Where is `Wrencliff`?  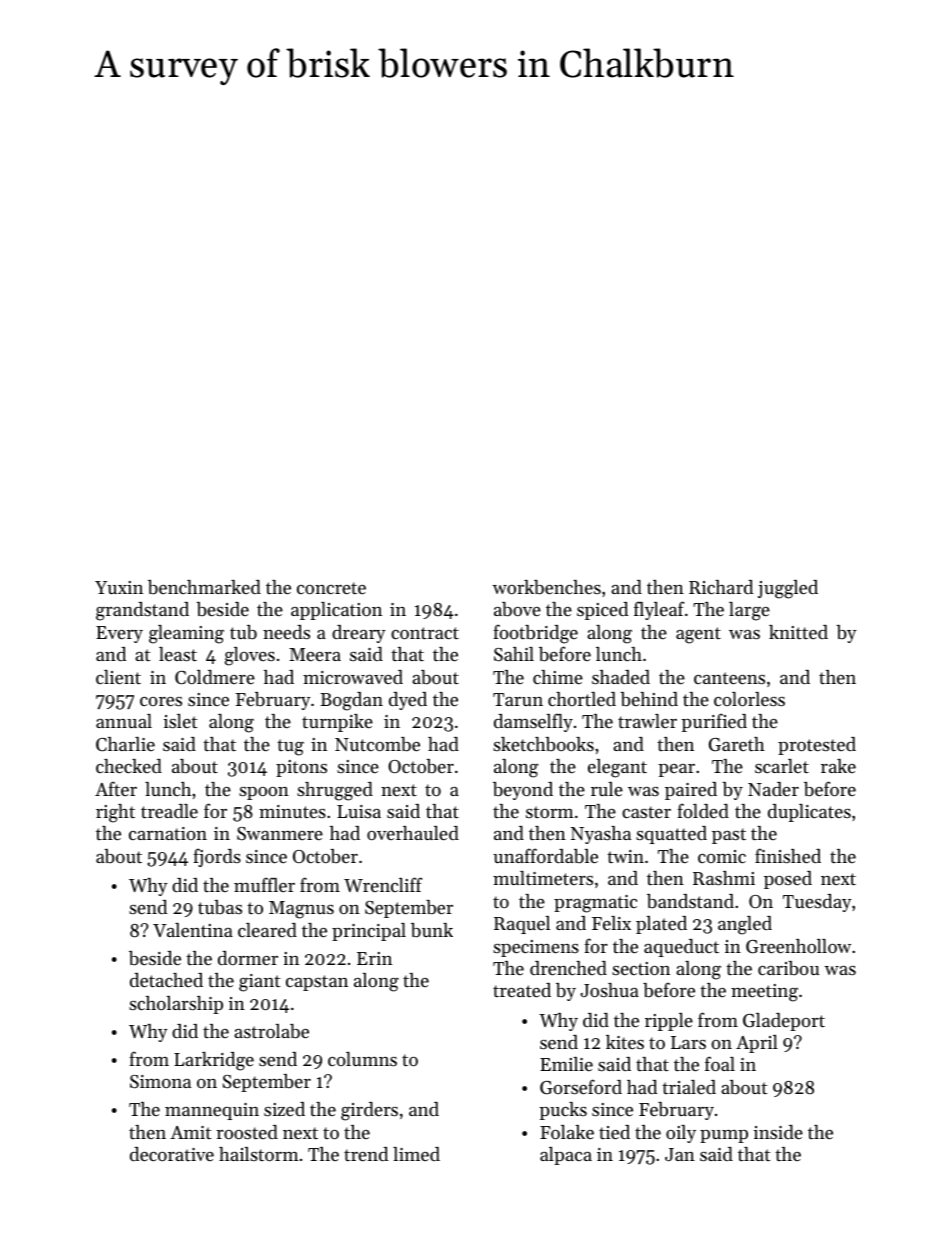
Wrencliff is located at coordinates (383, 884).
